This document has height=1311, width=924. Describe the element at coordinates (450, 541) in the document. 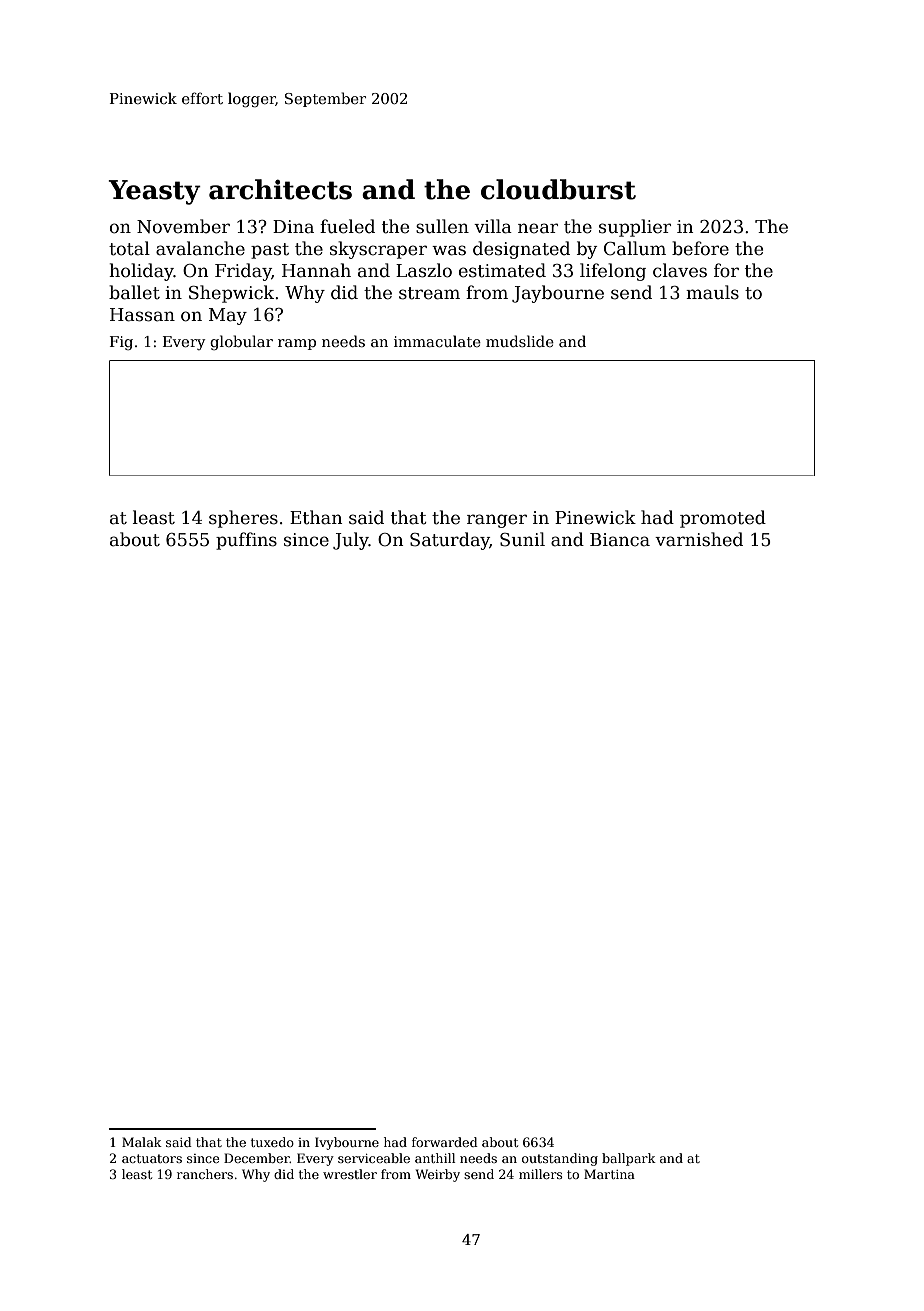

I see `Saturday` at that location.
